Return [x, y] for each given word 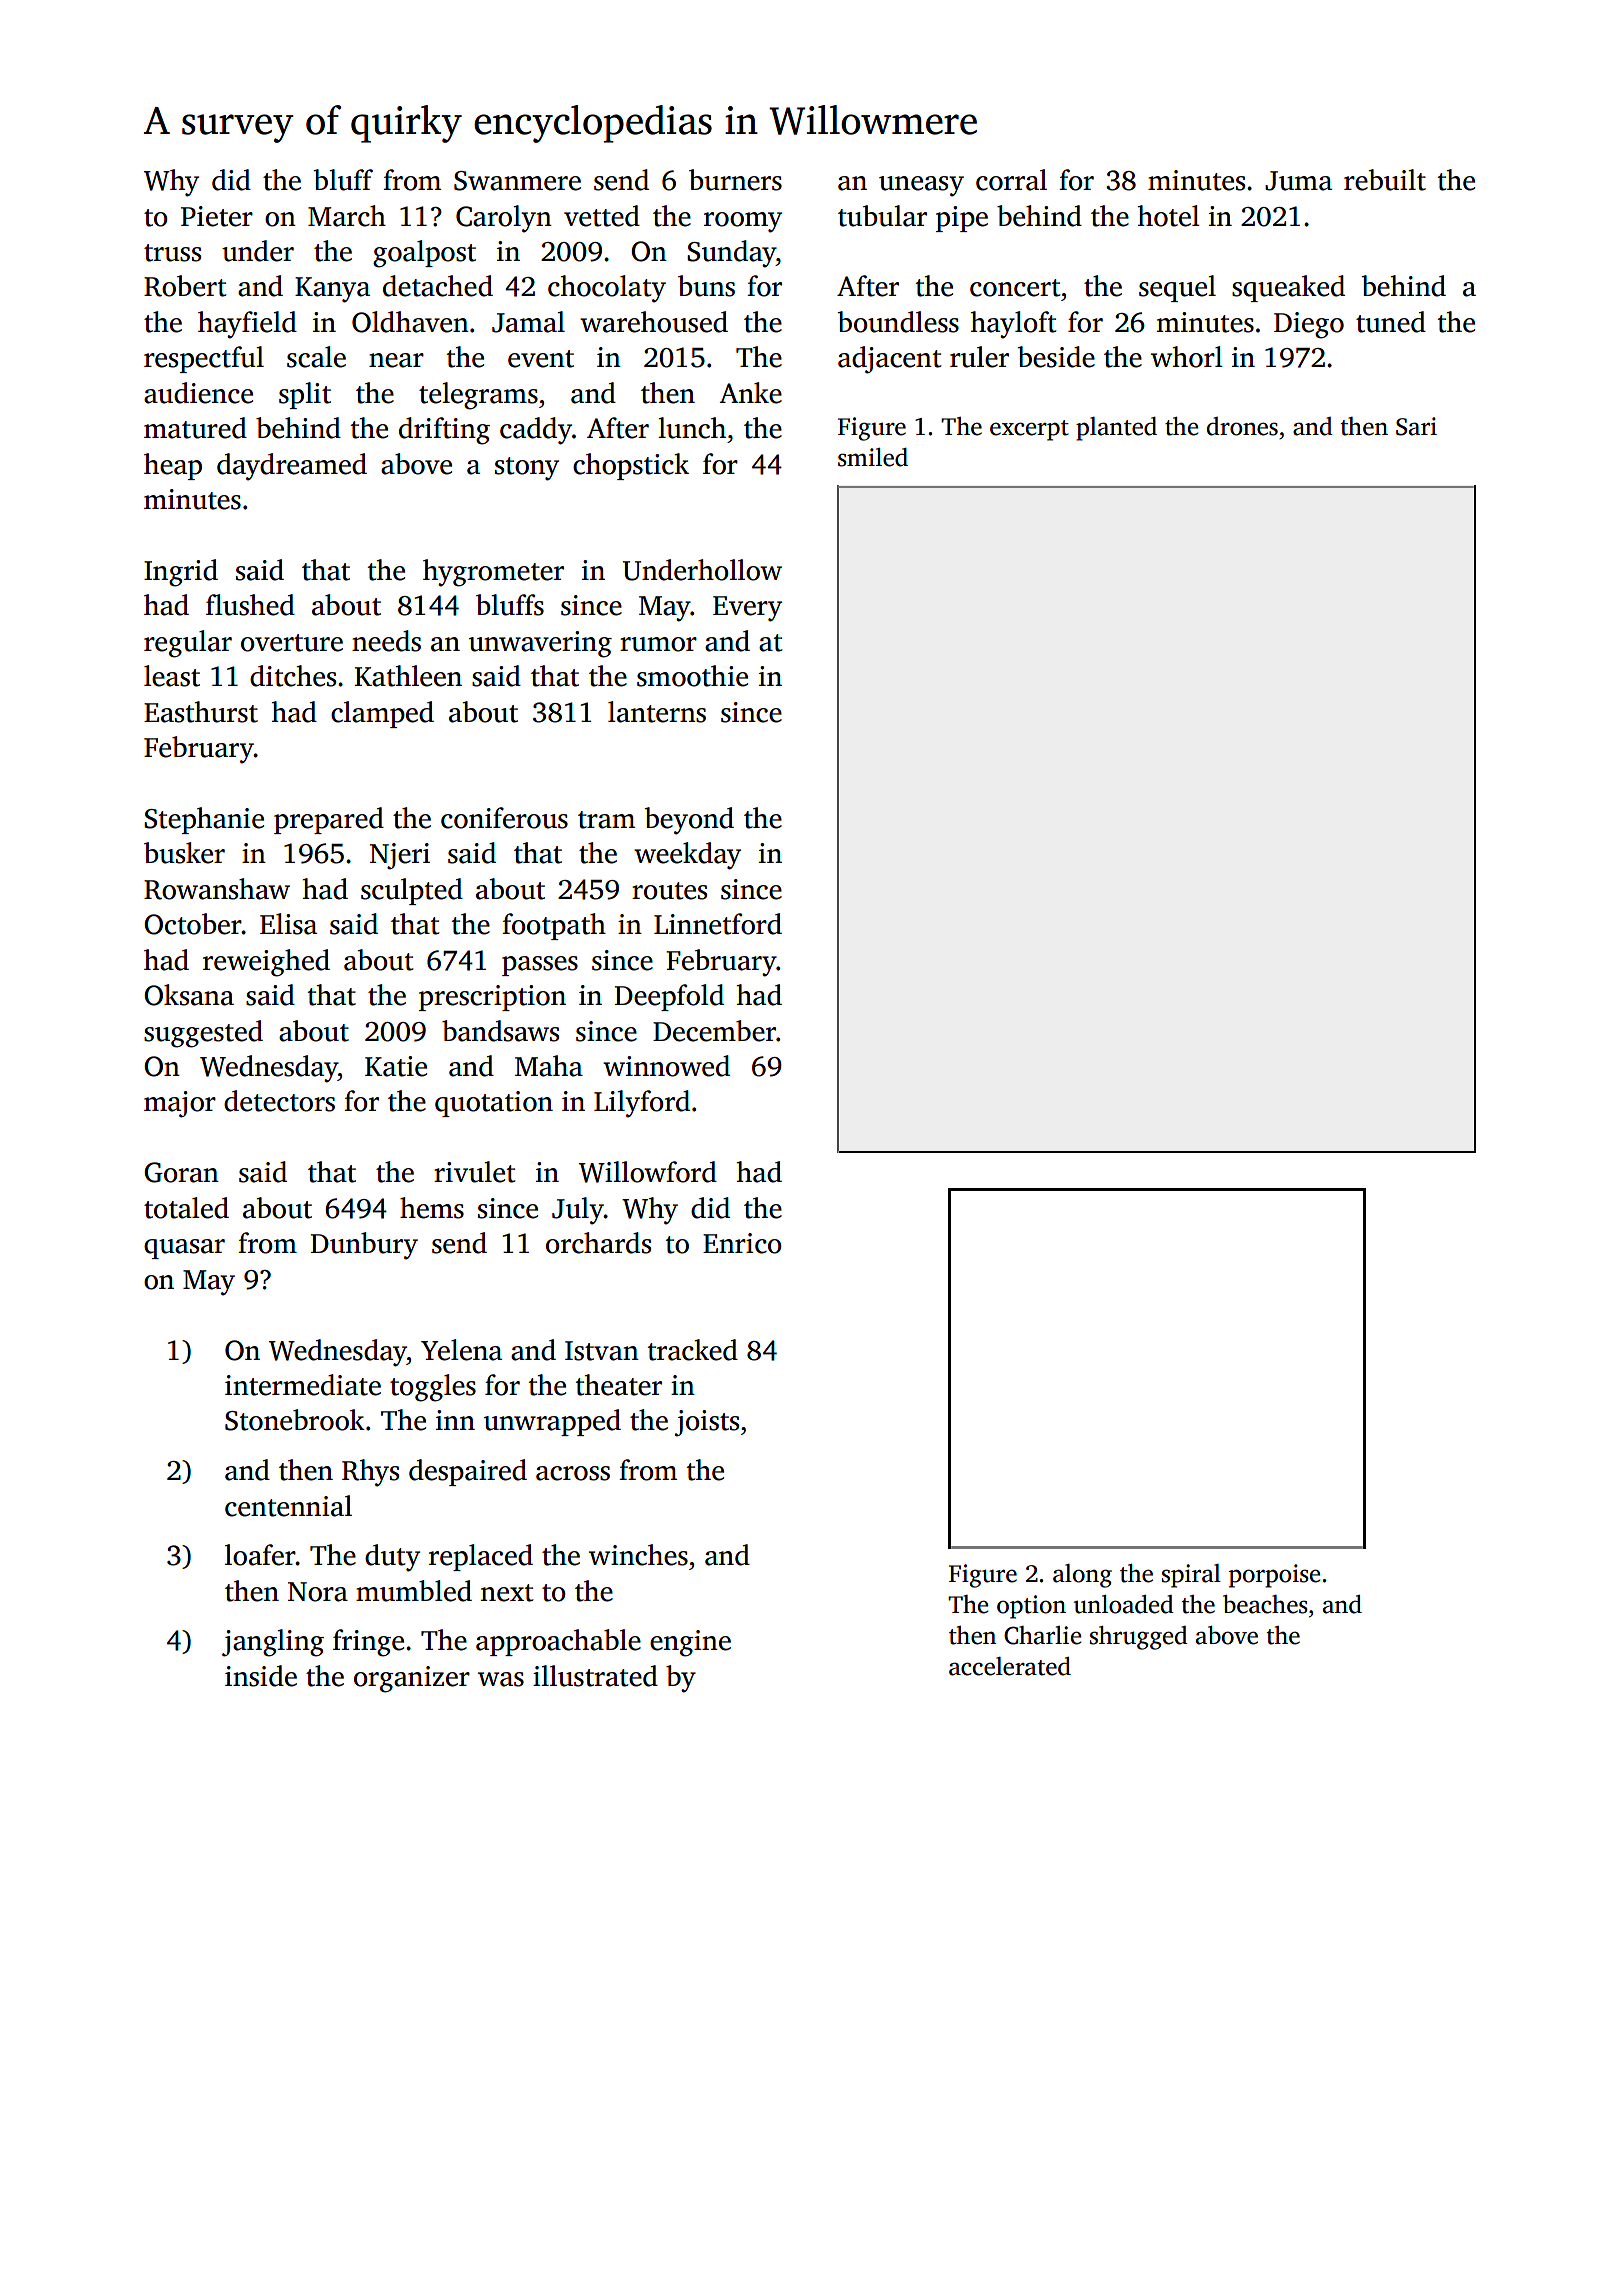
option [1031, 1607]
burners [735, 180]
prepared [329, 820]
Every [747, 609]
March [347, 216]
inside [261, 1676]
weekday [687, 856]
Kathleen [408, 676]
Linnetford [718, 924]
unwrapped [552, 1422]
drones [1242, 426]
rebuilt [1385, 180]
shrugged [1139, 1638]
